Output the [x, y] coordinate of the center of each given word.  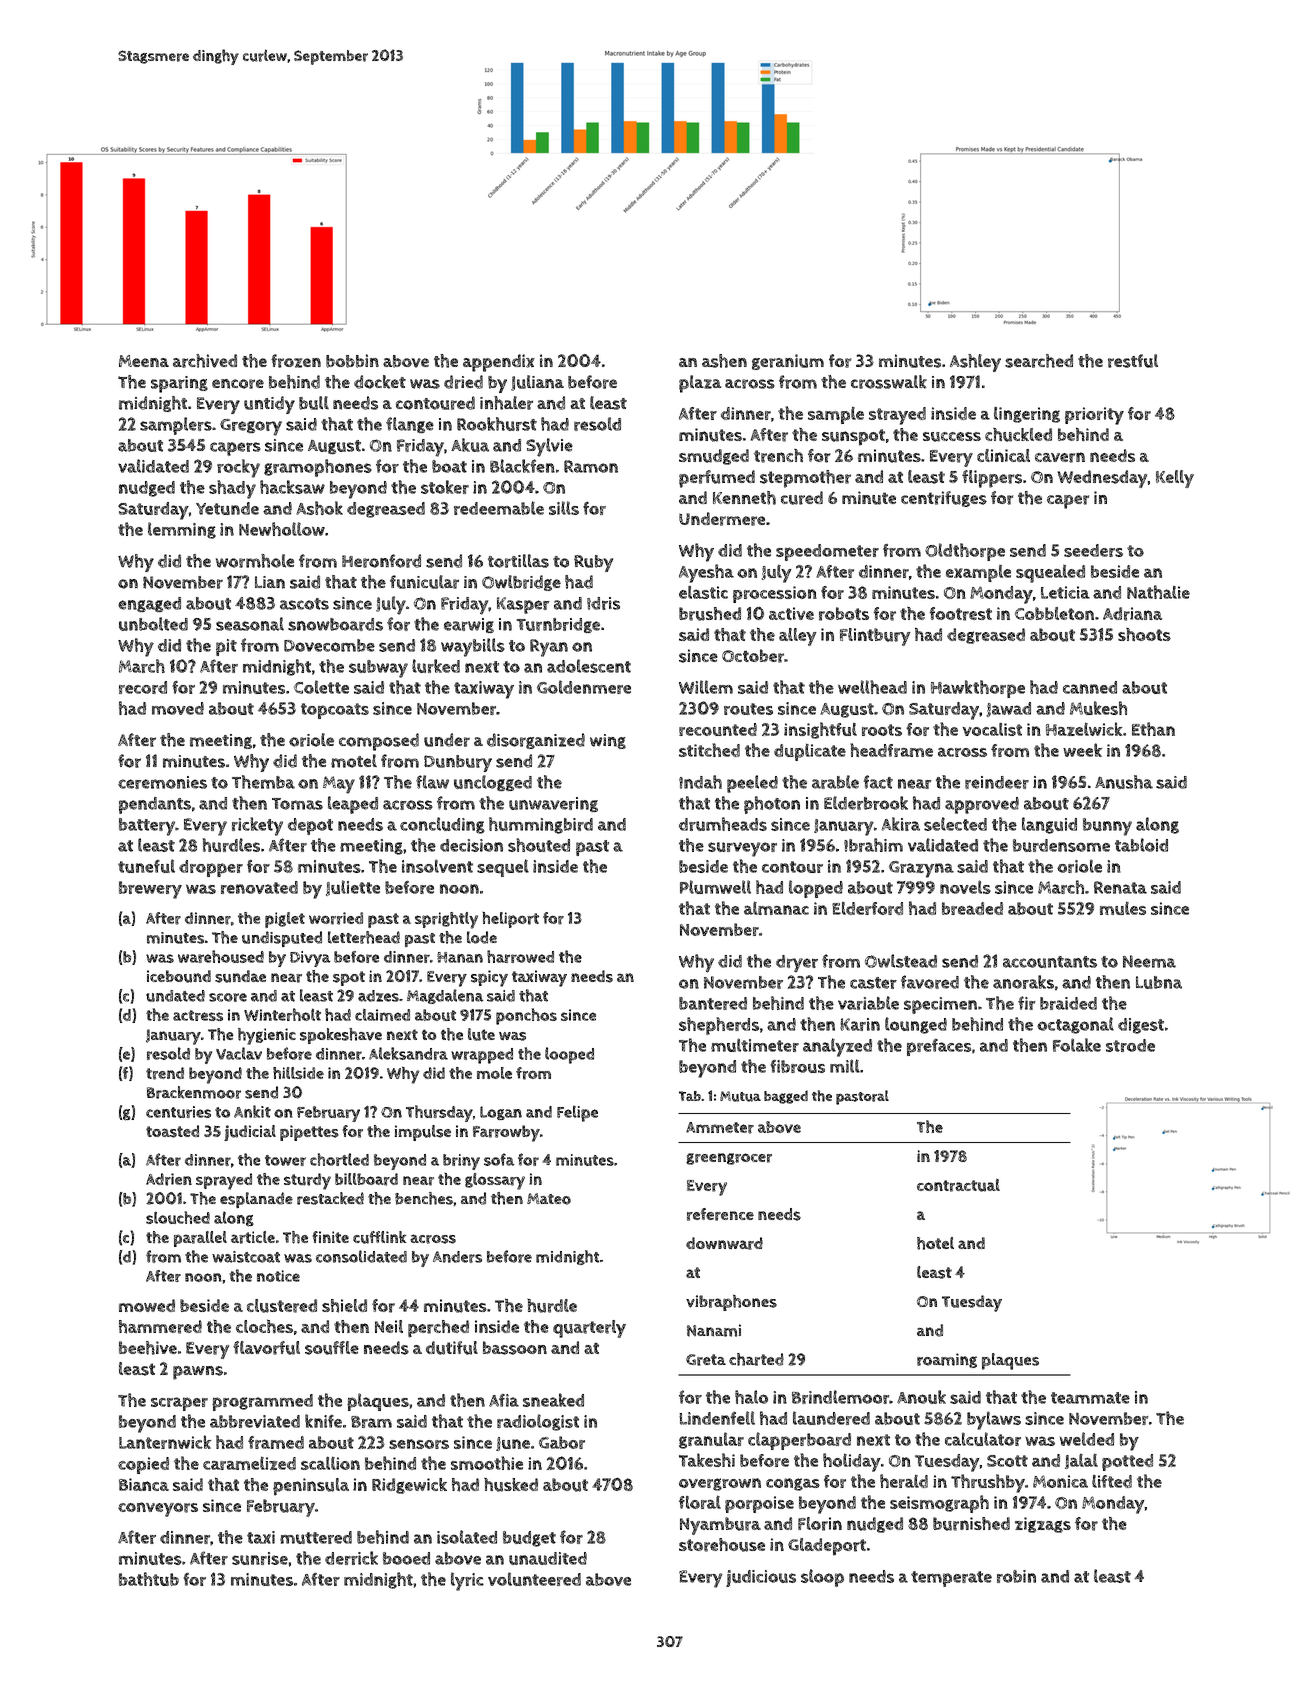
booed [406, 1558]
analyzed [837, 1047]
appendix [499, 363]
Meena [144, 361]
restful [1133, 361]
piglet [285, 920]
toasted [172, 1131]
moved [178, 708]
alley [798, 637]
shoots [1144, 634]
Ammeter [720, 1128]
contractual [958, 1185]
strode [1130, 1045]
